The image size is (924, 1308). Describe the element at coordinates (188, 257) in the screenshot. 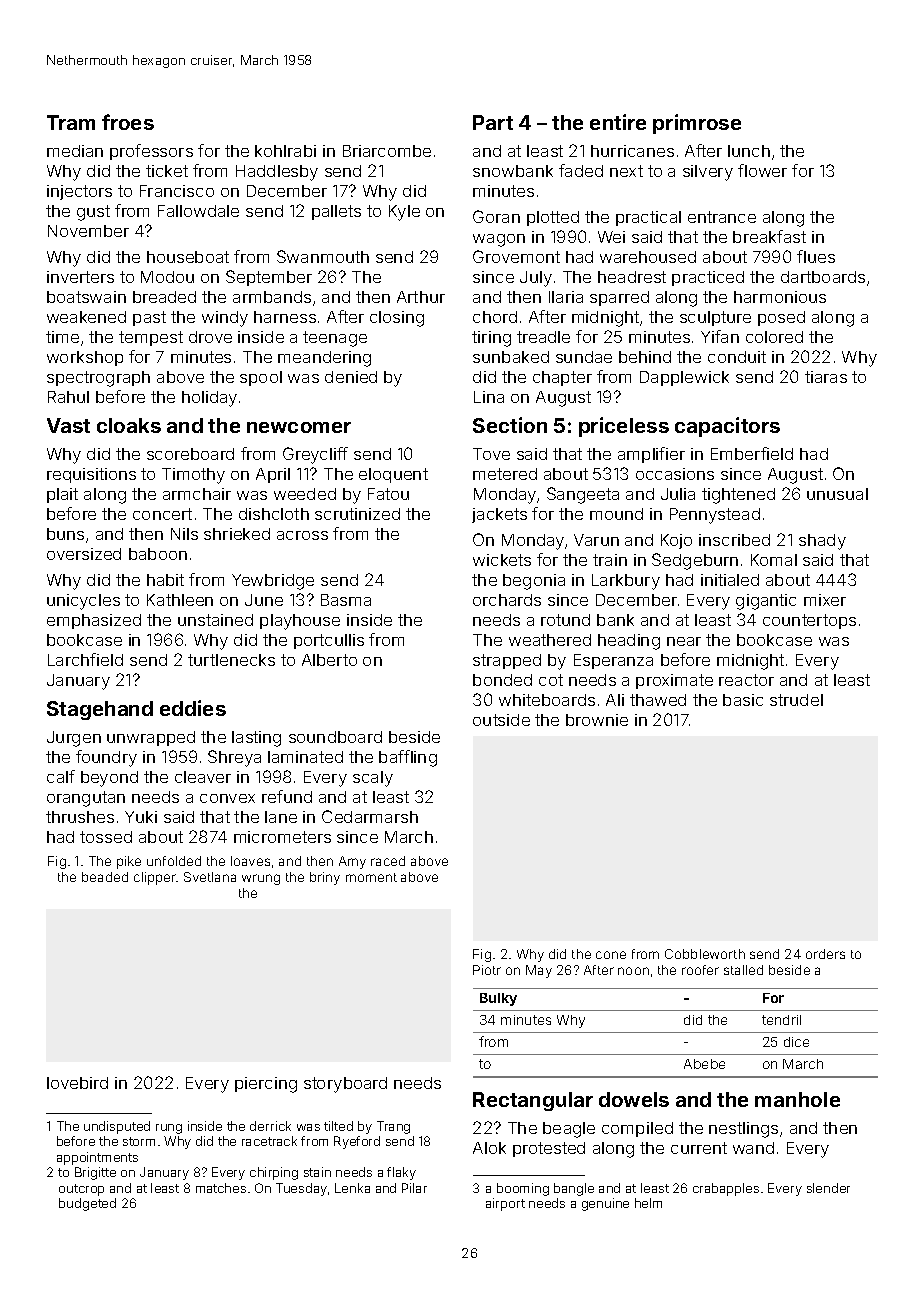

I see `houseboat` at that location.
